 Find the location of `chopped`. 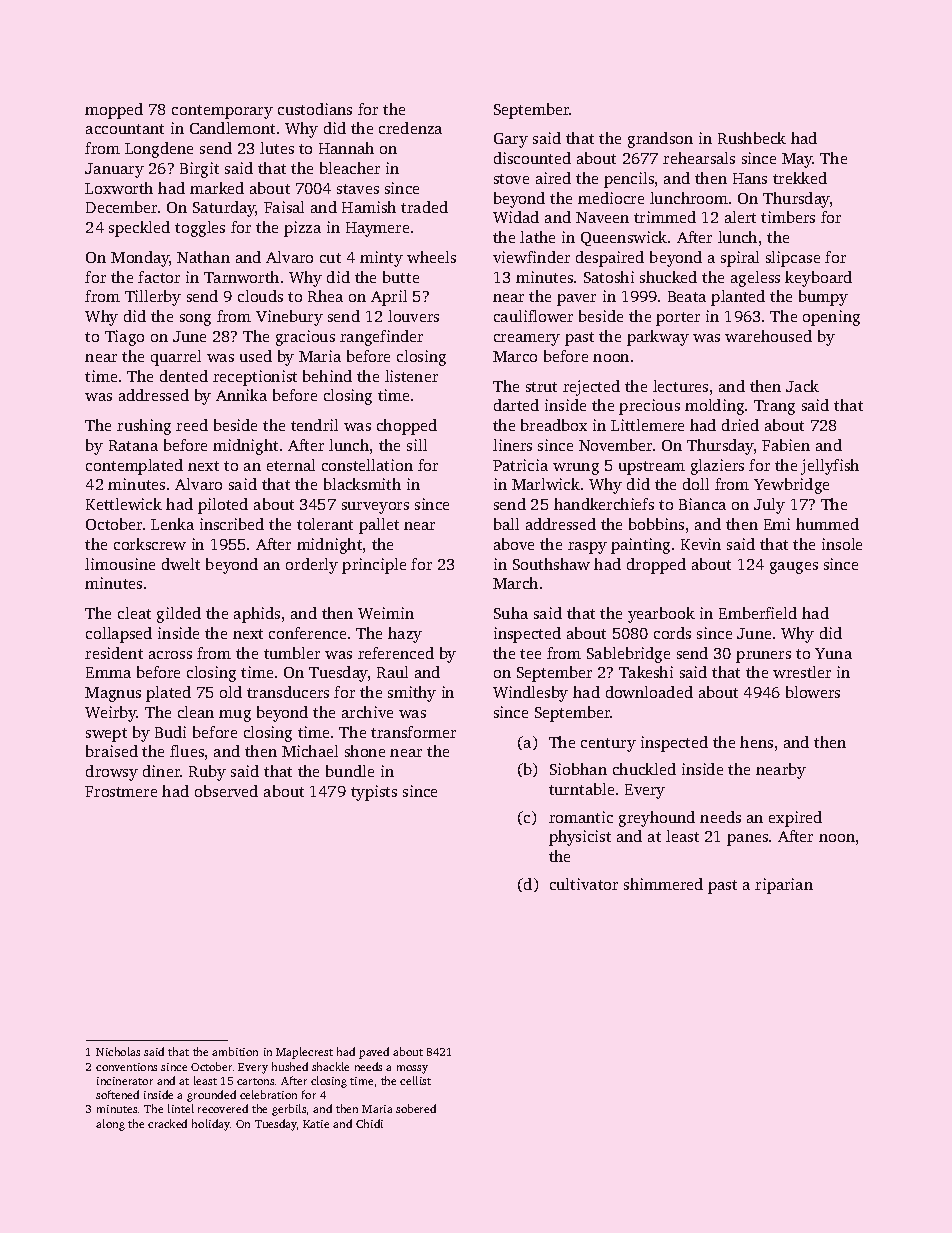

chopped is located at coordinates (407, 427).
